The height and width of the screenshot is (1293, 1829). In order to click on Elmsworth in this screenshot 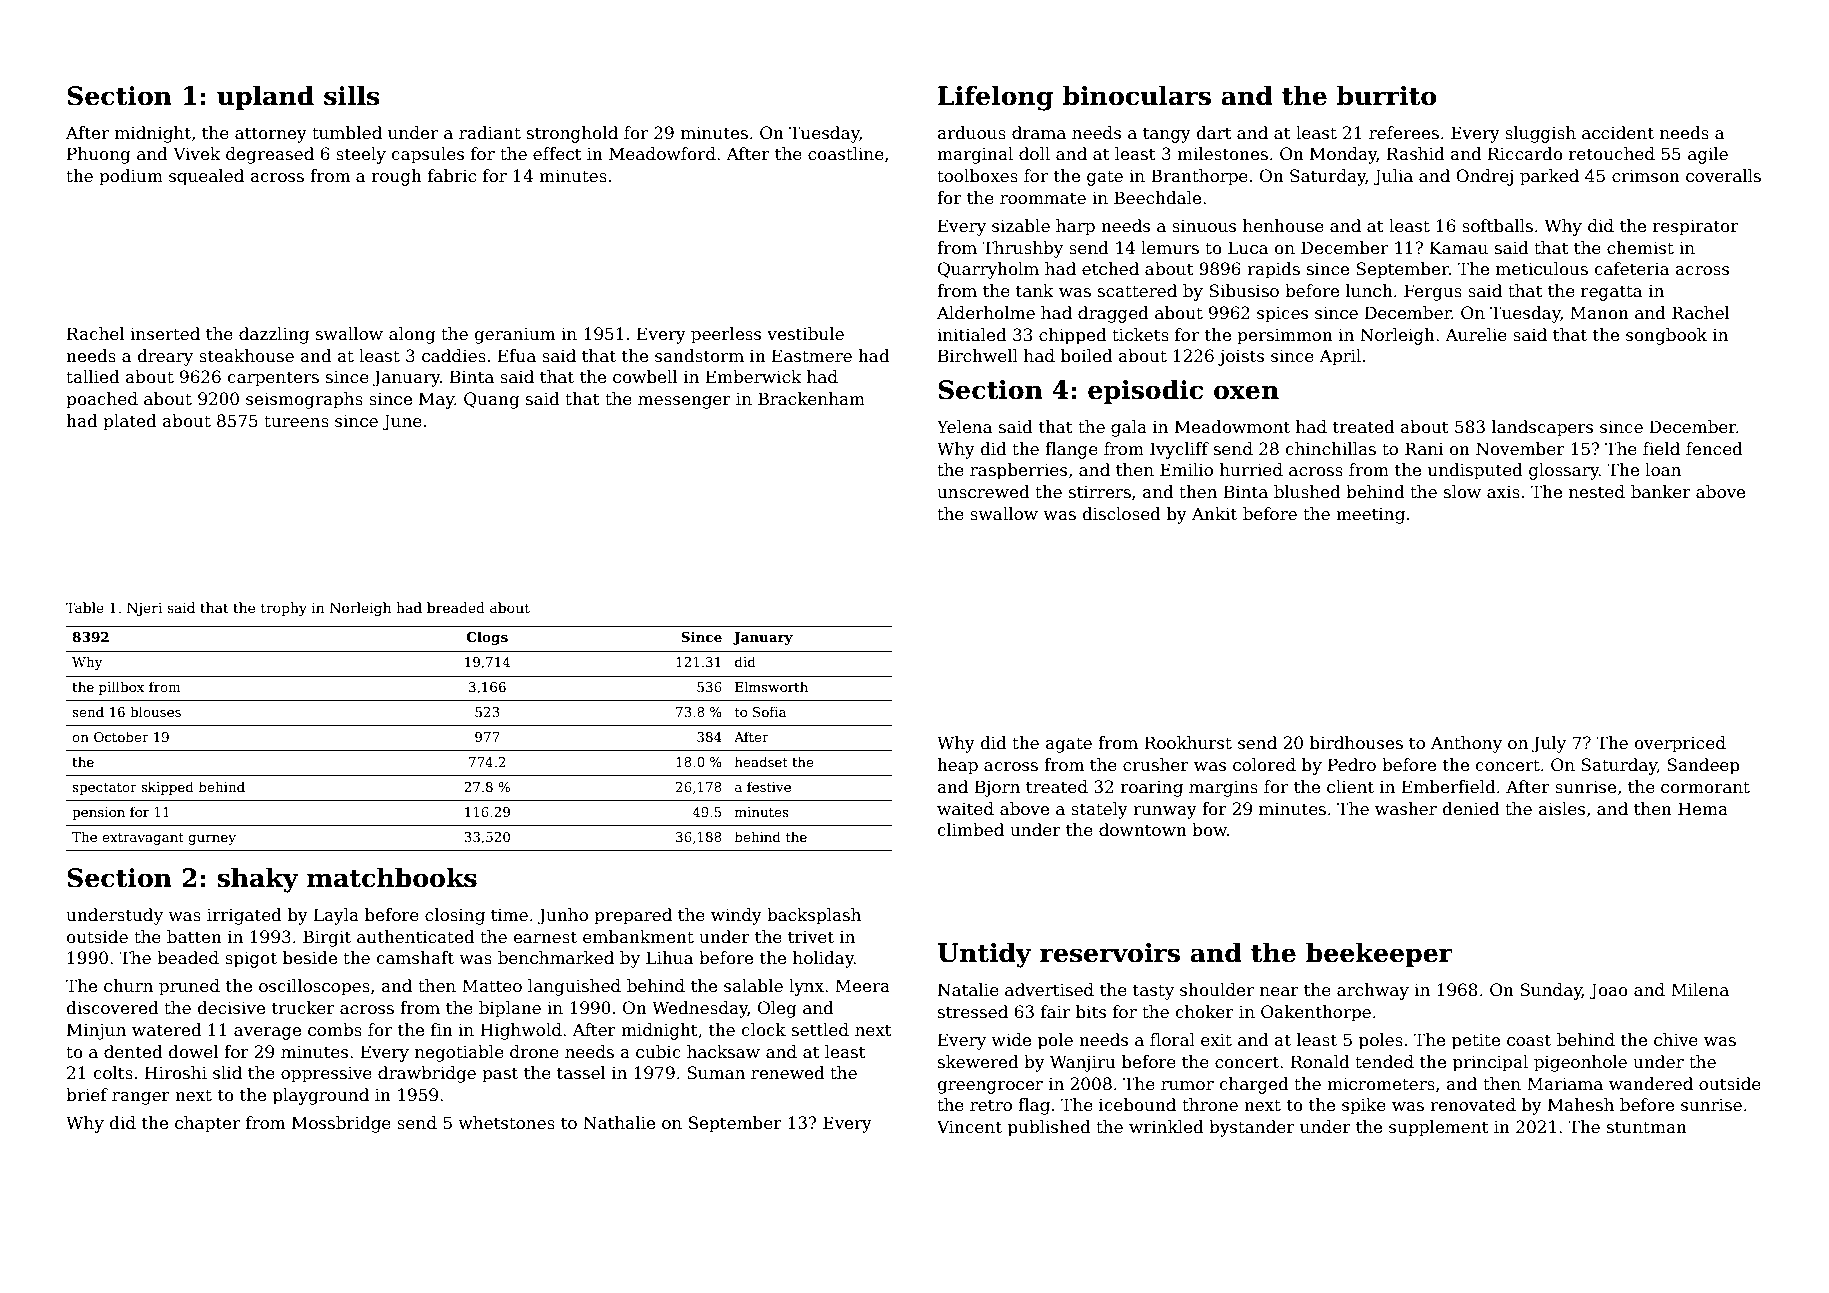, I will do `click(771, 686)`.
